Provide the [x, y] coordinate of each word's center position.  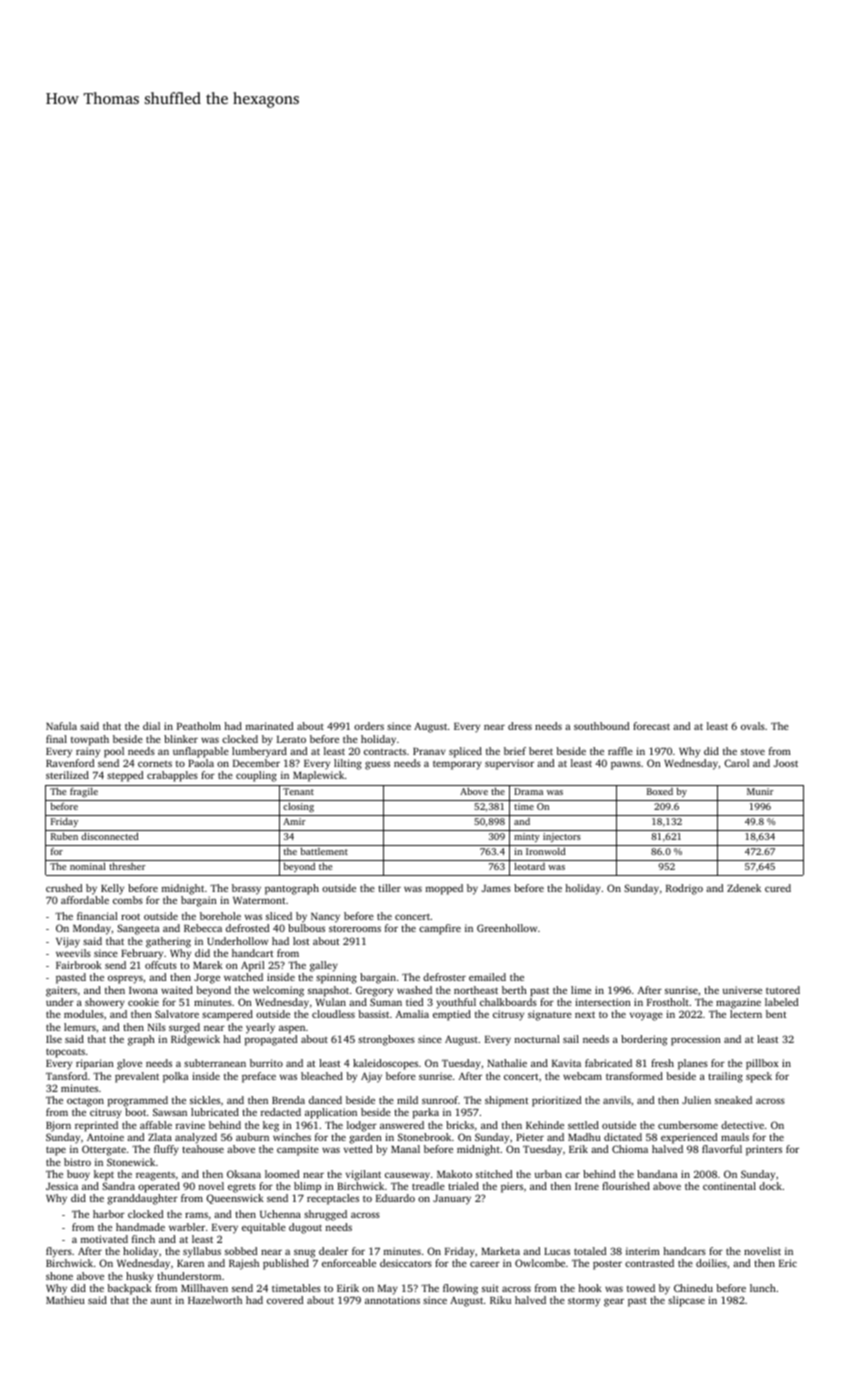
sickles [205, 1100]
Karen [190, 1263]
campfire [440, 929]
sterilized [67, 775]
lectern [746, 1014]
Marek [208, 965]
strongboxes [386, 1040]
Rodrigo [684, 889]
